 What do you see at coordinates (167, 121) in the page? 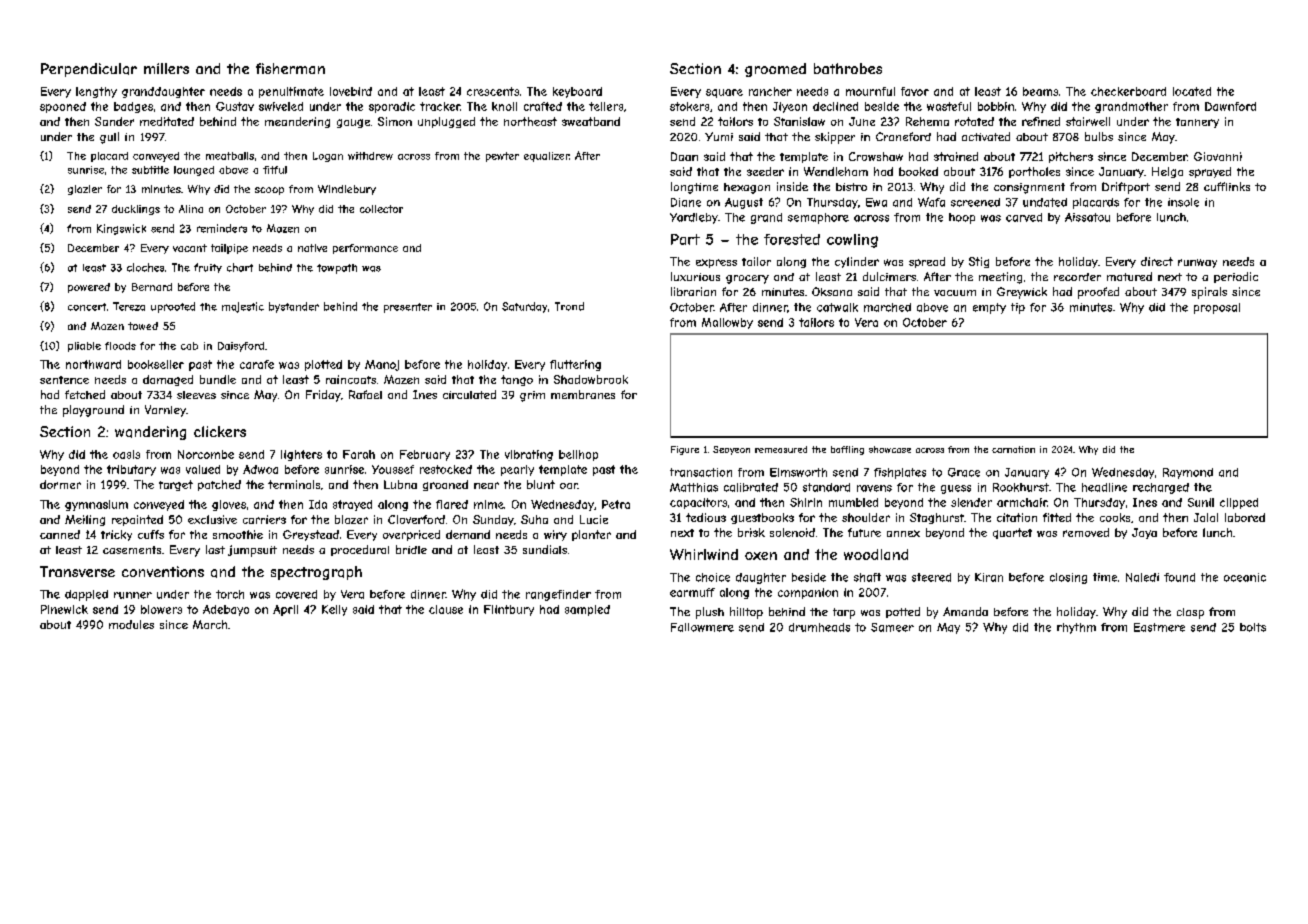
I see `meditated` at bounding box center [167, 121].
